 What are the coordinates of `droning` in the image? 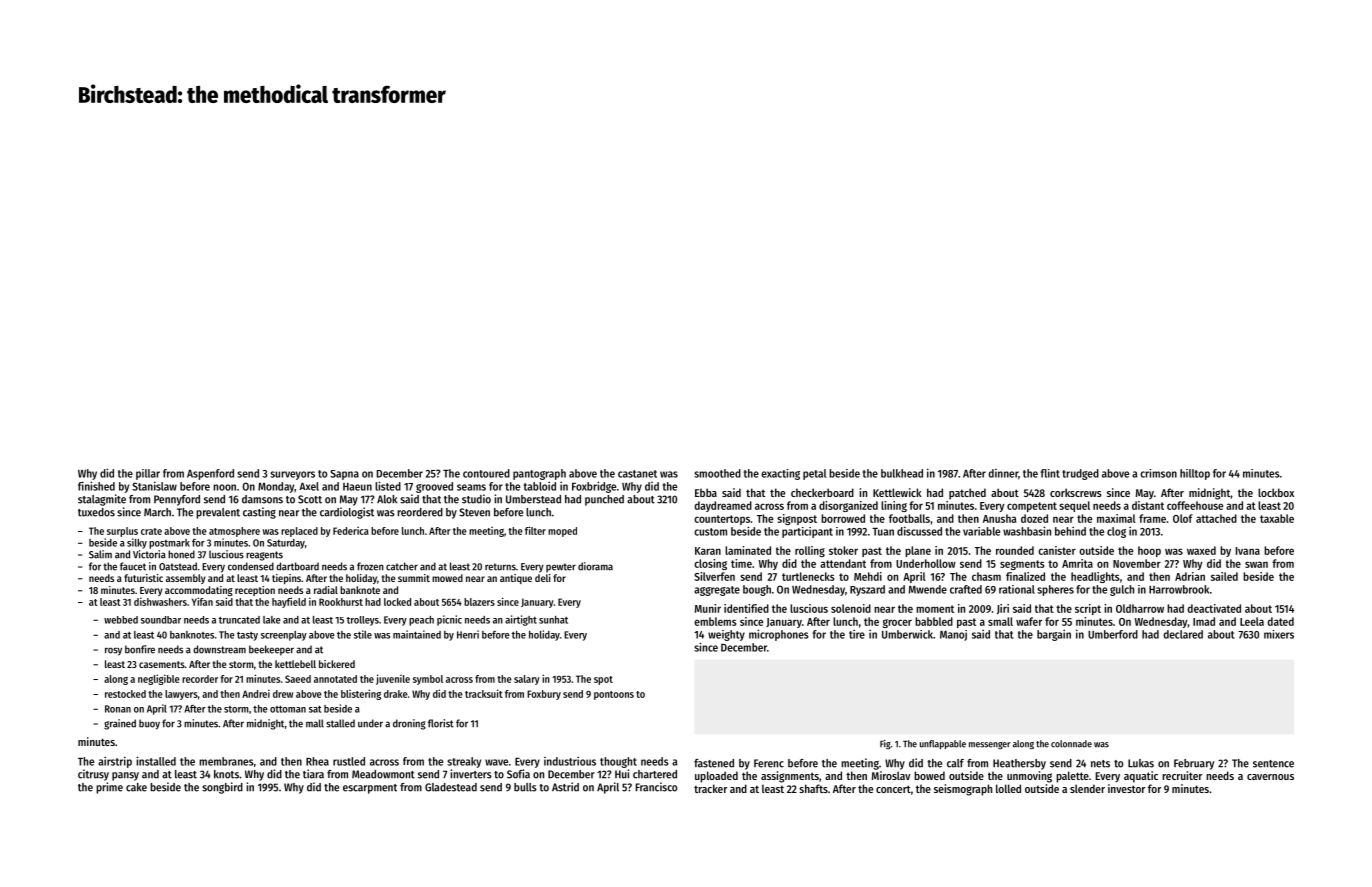 It's located at (409, 724).
